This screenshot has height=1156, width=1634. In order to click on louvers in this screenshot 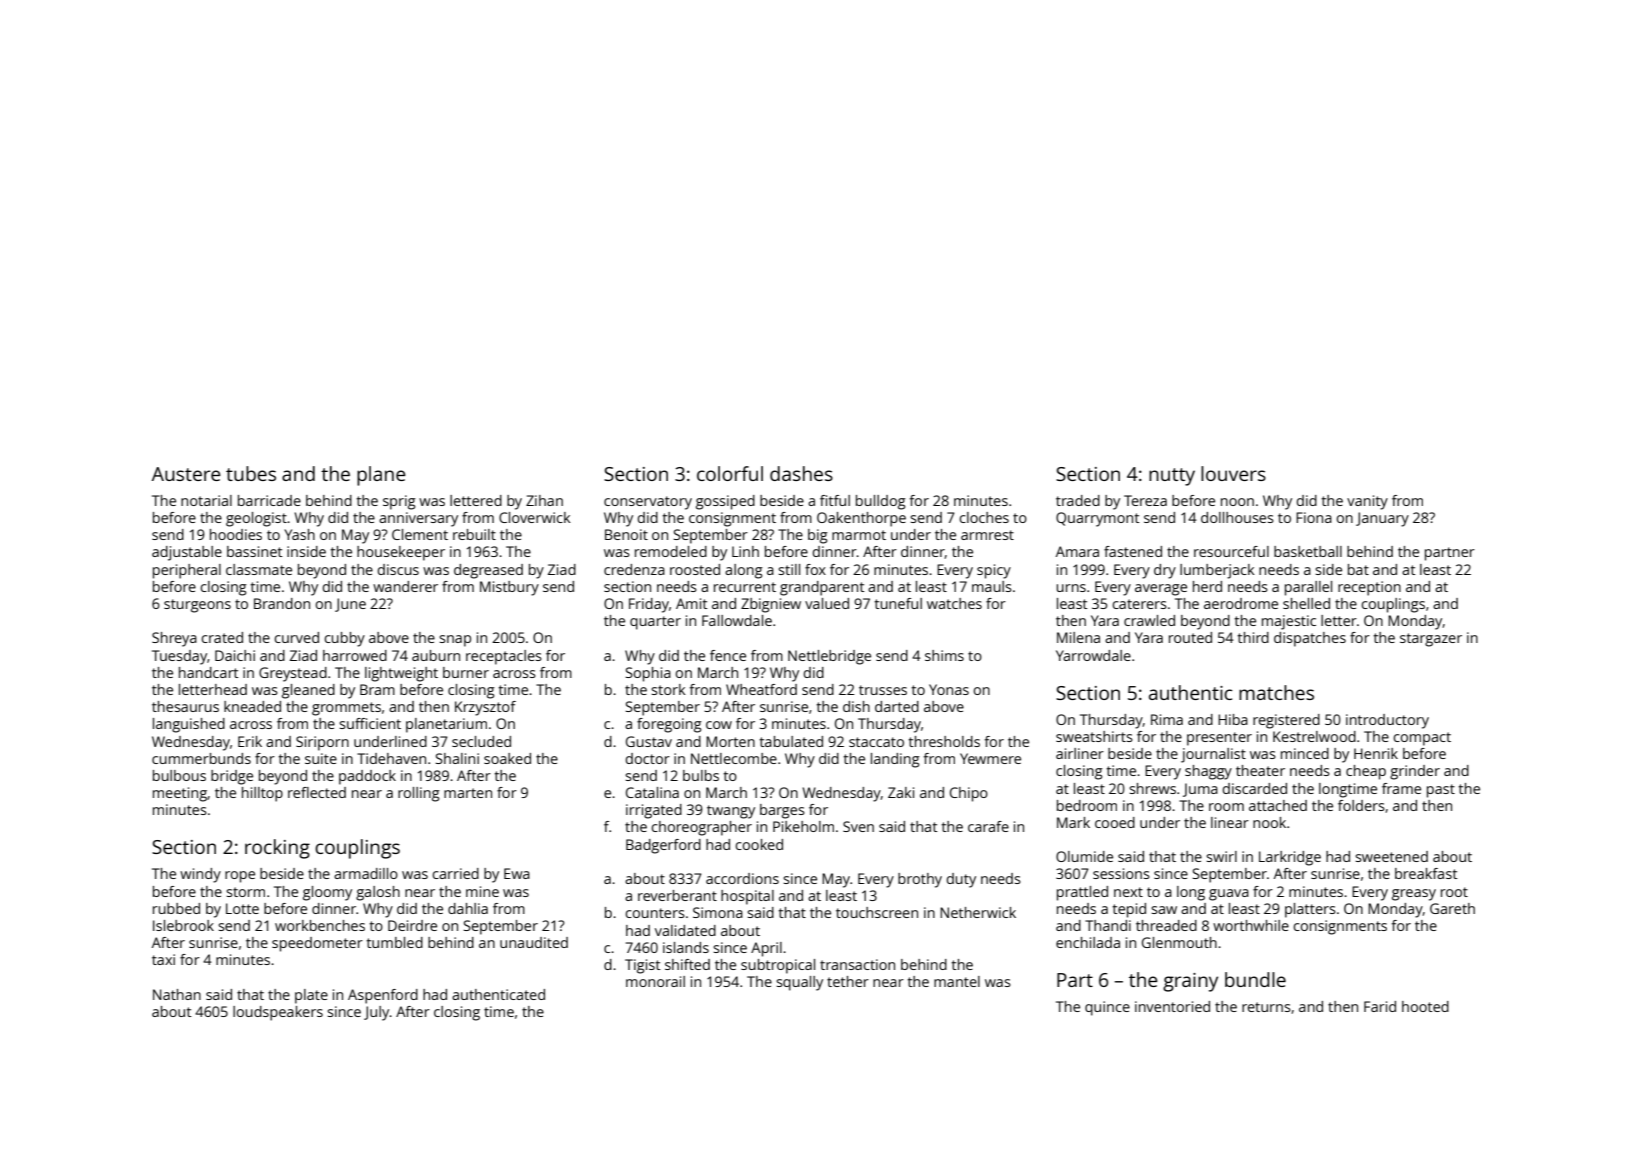, I will do `click(1233, 473)`.
